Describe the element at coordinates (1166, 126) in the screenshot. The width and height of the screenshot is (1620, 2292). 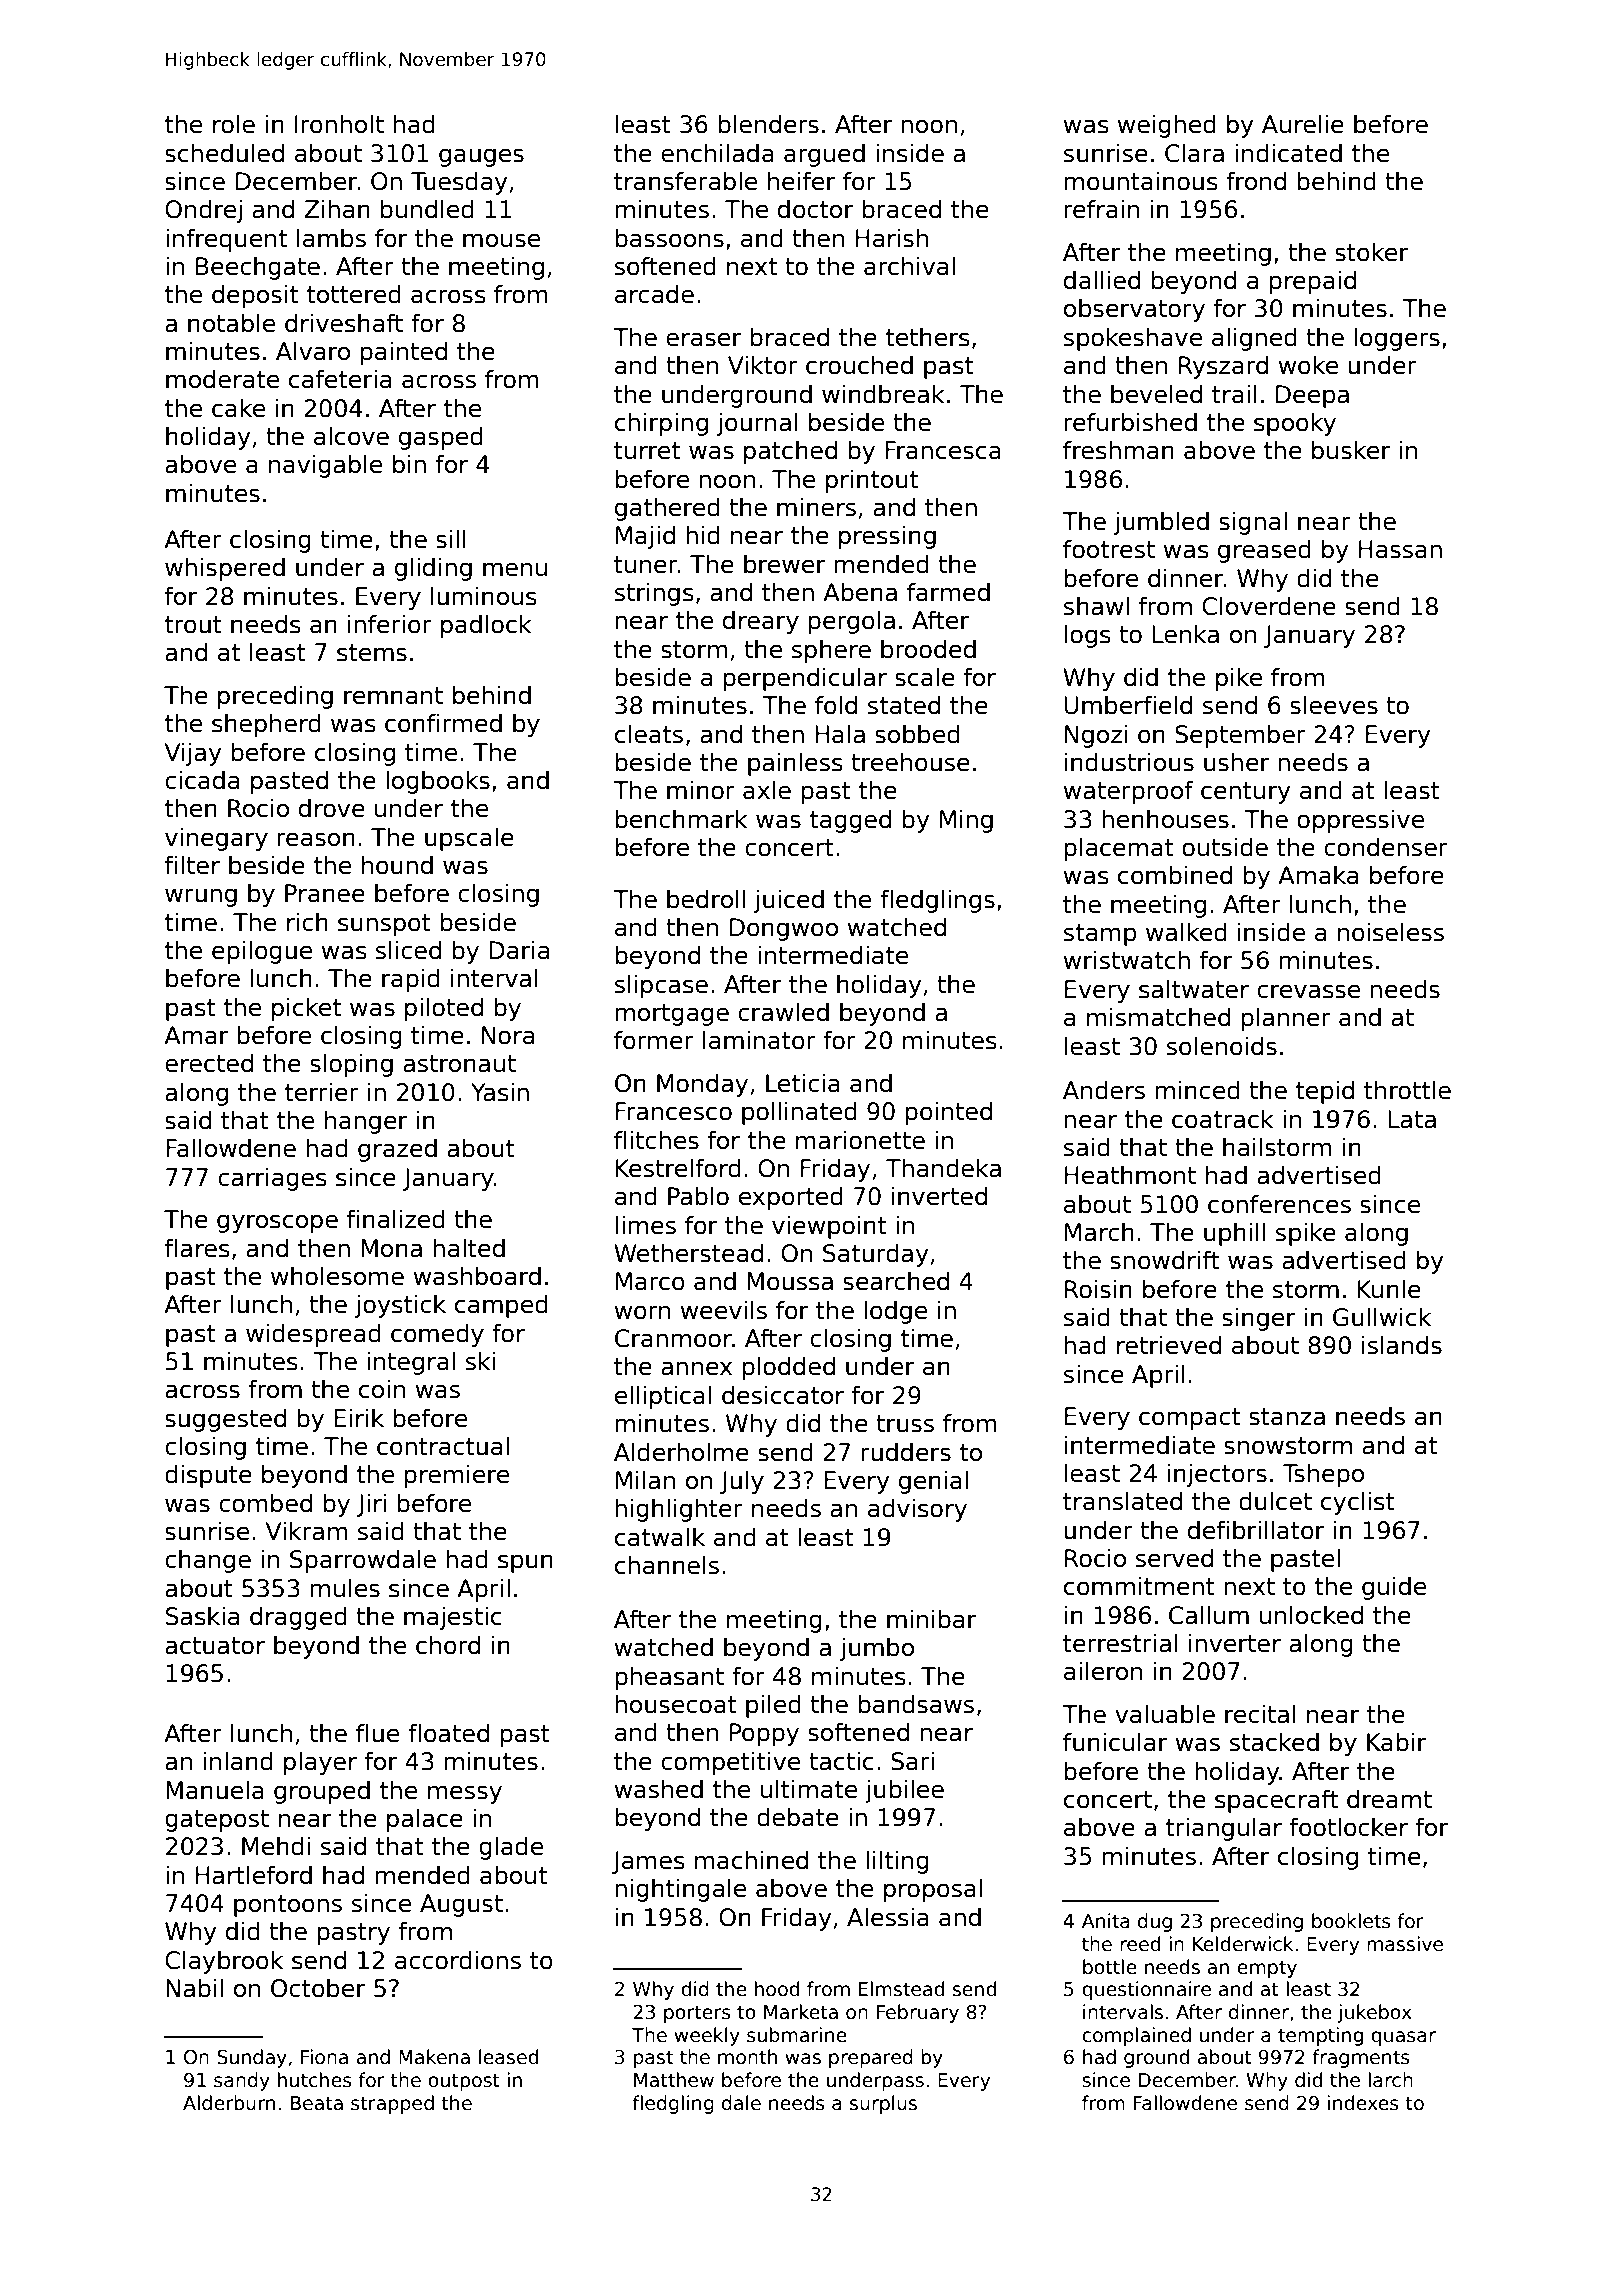
I see `weighed` at that location.
